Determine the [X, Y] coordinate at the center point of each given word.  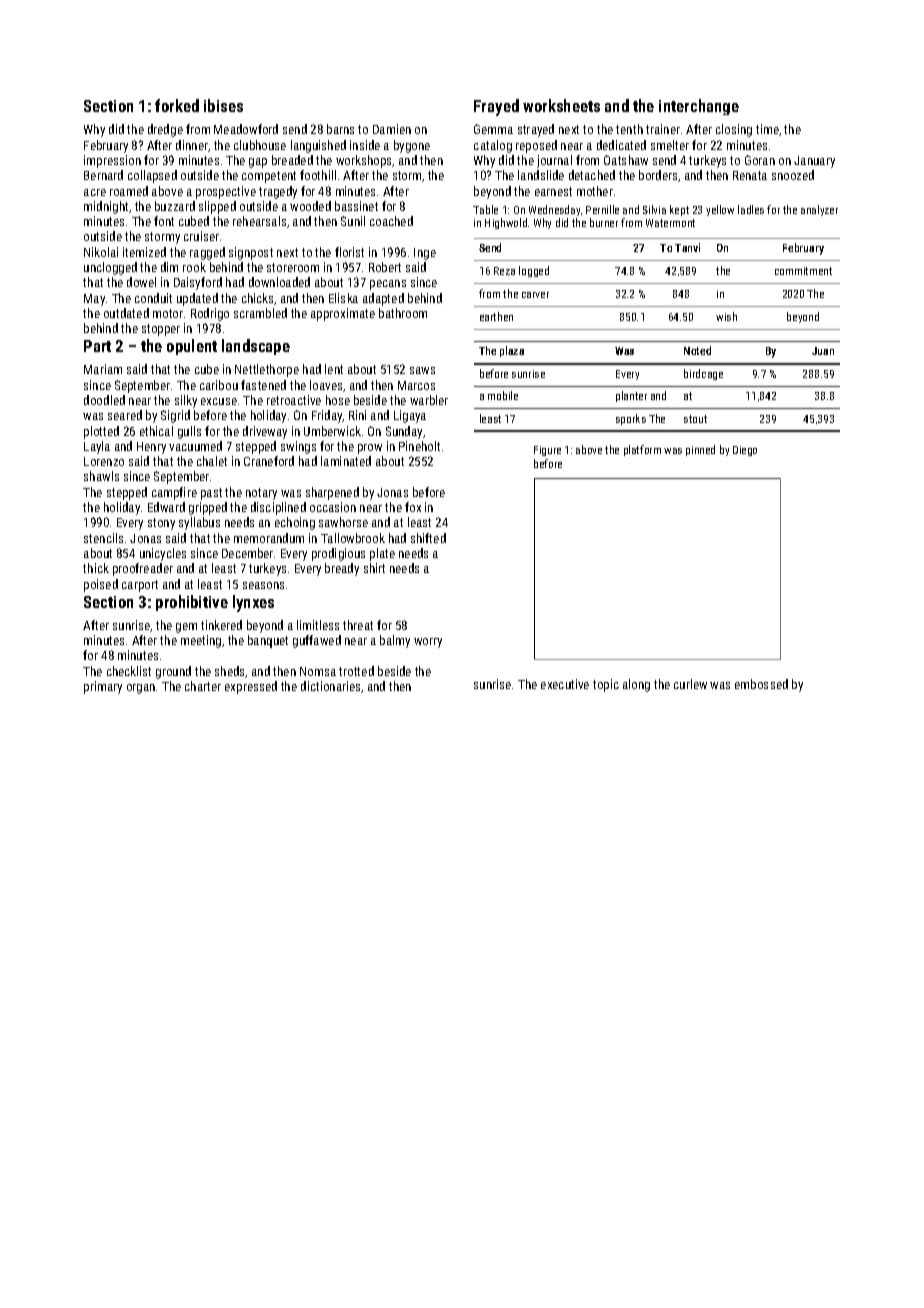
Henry [151, 448]
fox [413, 507]
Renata [750, 175]
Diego [745, 451]
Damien [392, 129]
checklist [129, 671]
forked [177, 105]
